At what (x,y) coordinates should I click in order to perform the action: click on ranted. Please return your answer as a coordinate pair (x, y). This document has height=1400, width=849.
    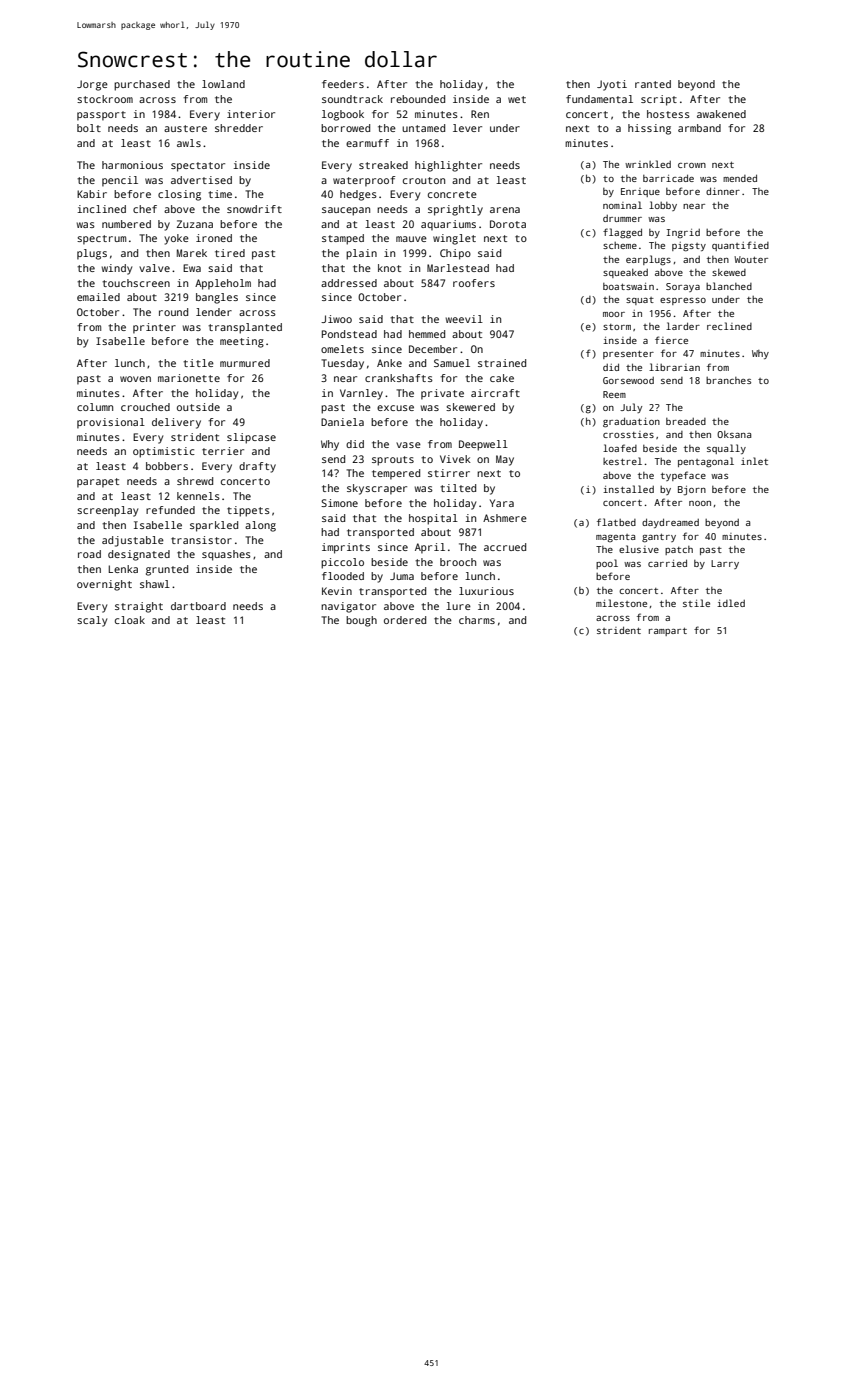
    Looking at the image, I should click on (653, 84).
